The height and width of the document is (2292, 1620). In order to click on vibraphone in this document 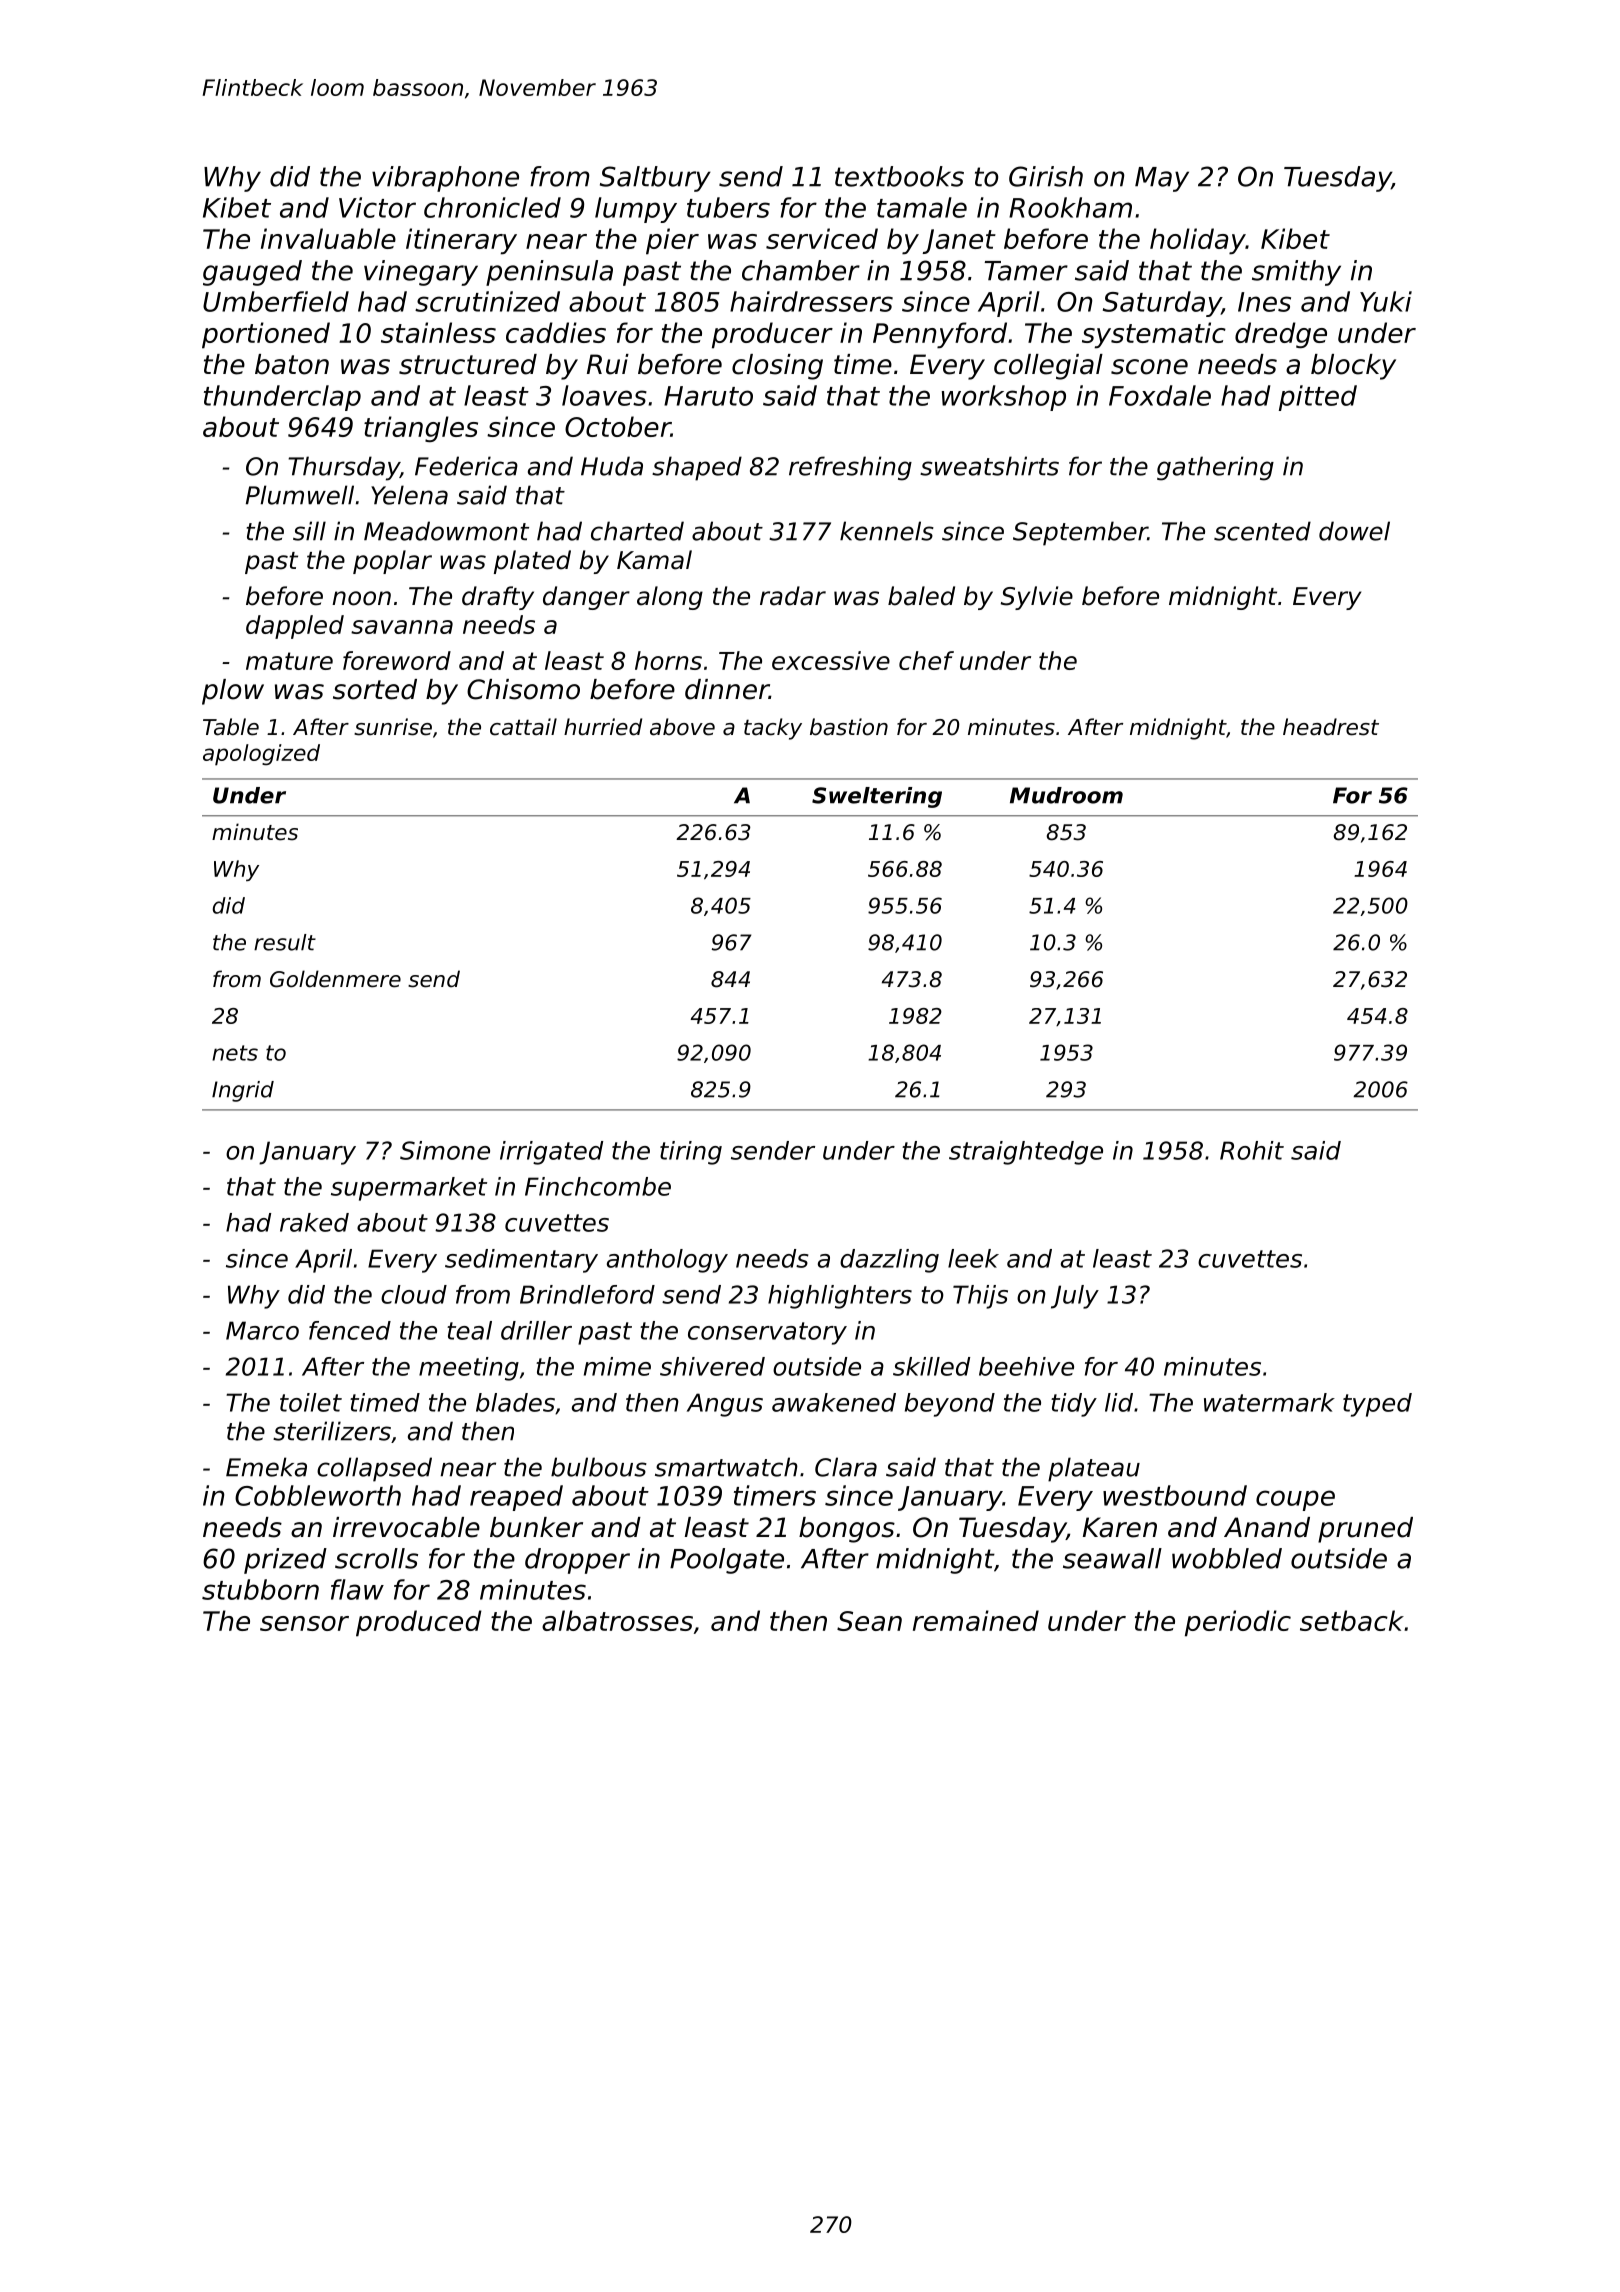, I will do `click(445, 179)`.
